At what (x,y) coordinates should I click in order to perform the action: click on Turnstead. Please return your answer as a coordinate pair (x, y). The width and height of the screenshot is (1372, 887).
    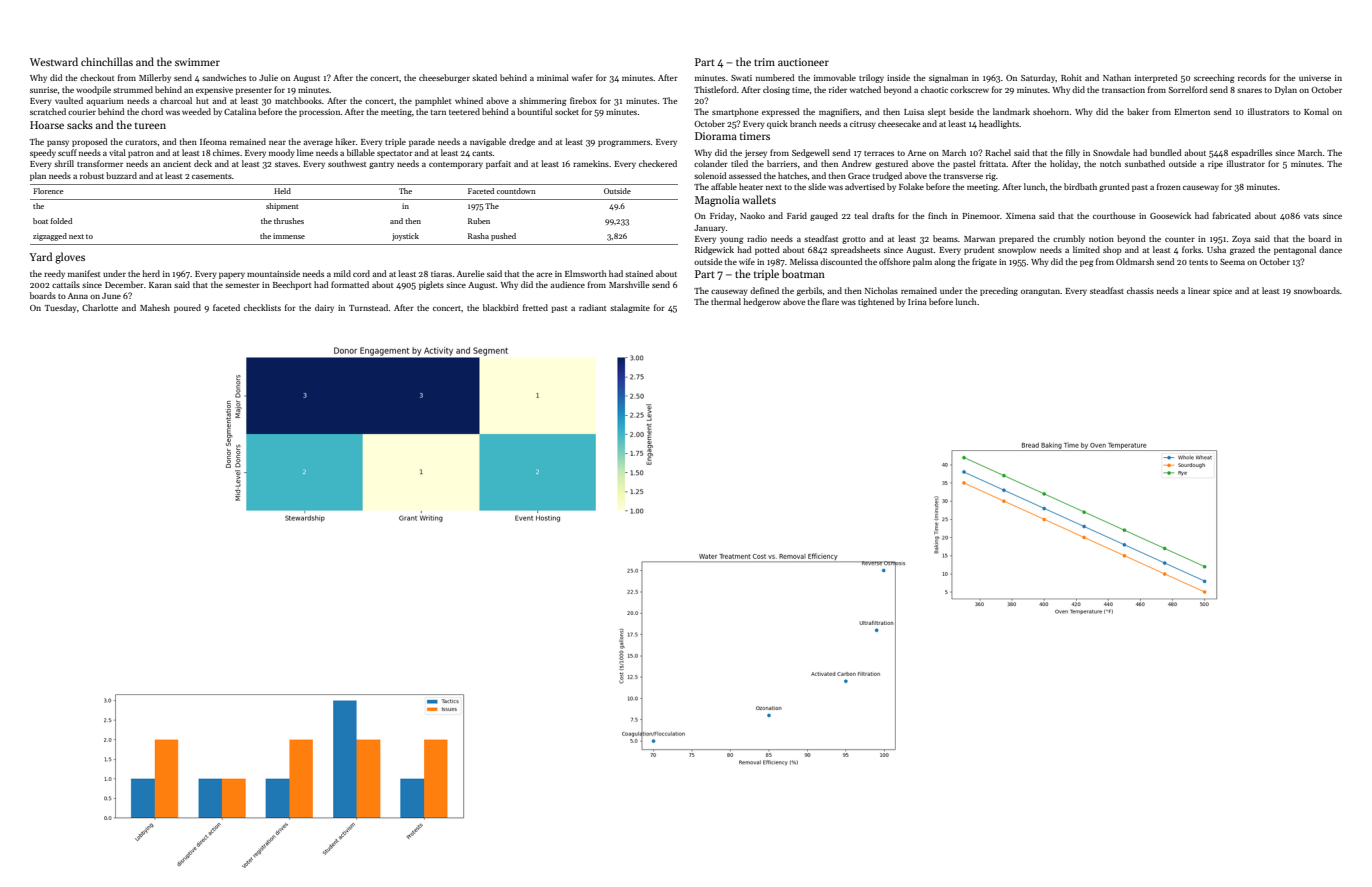
    Looking at the image, I should click on (368, 307).
